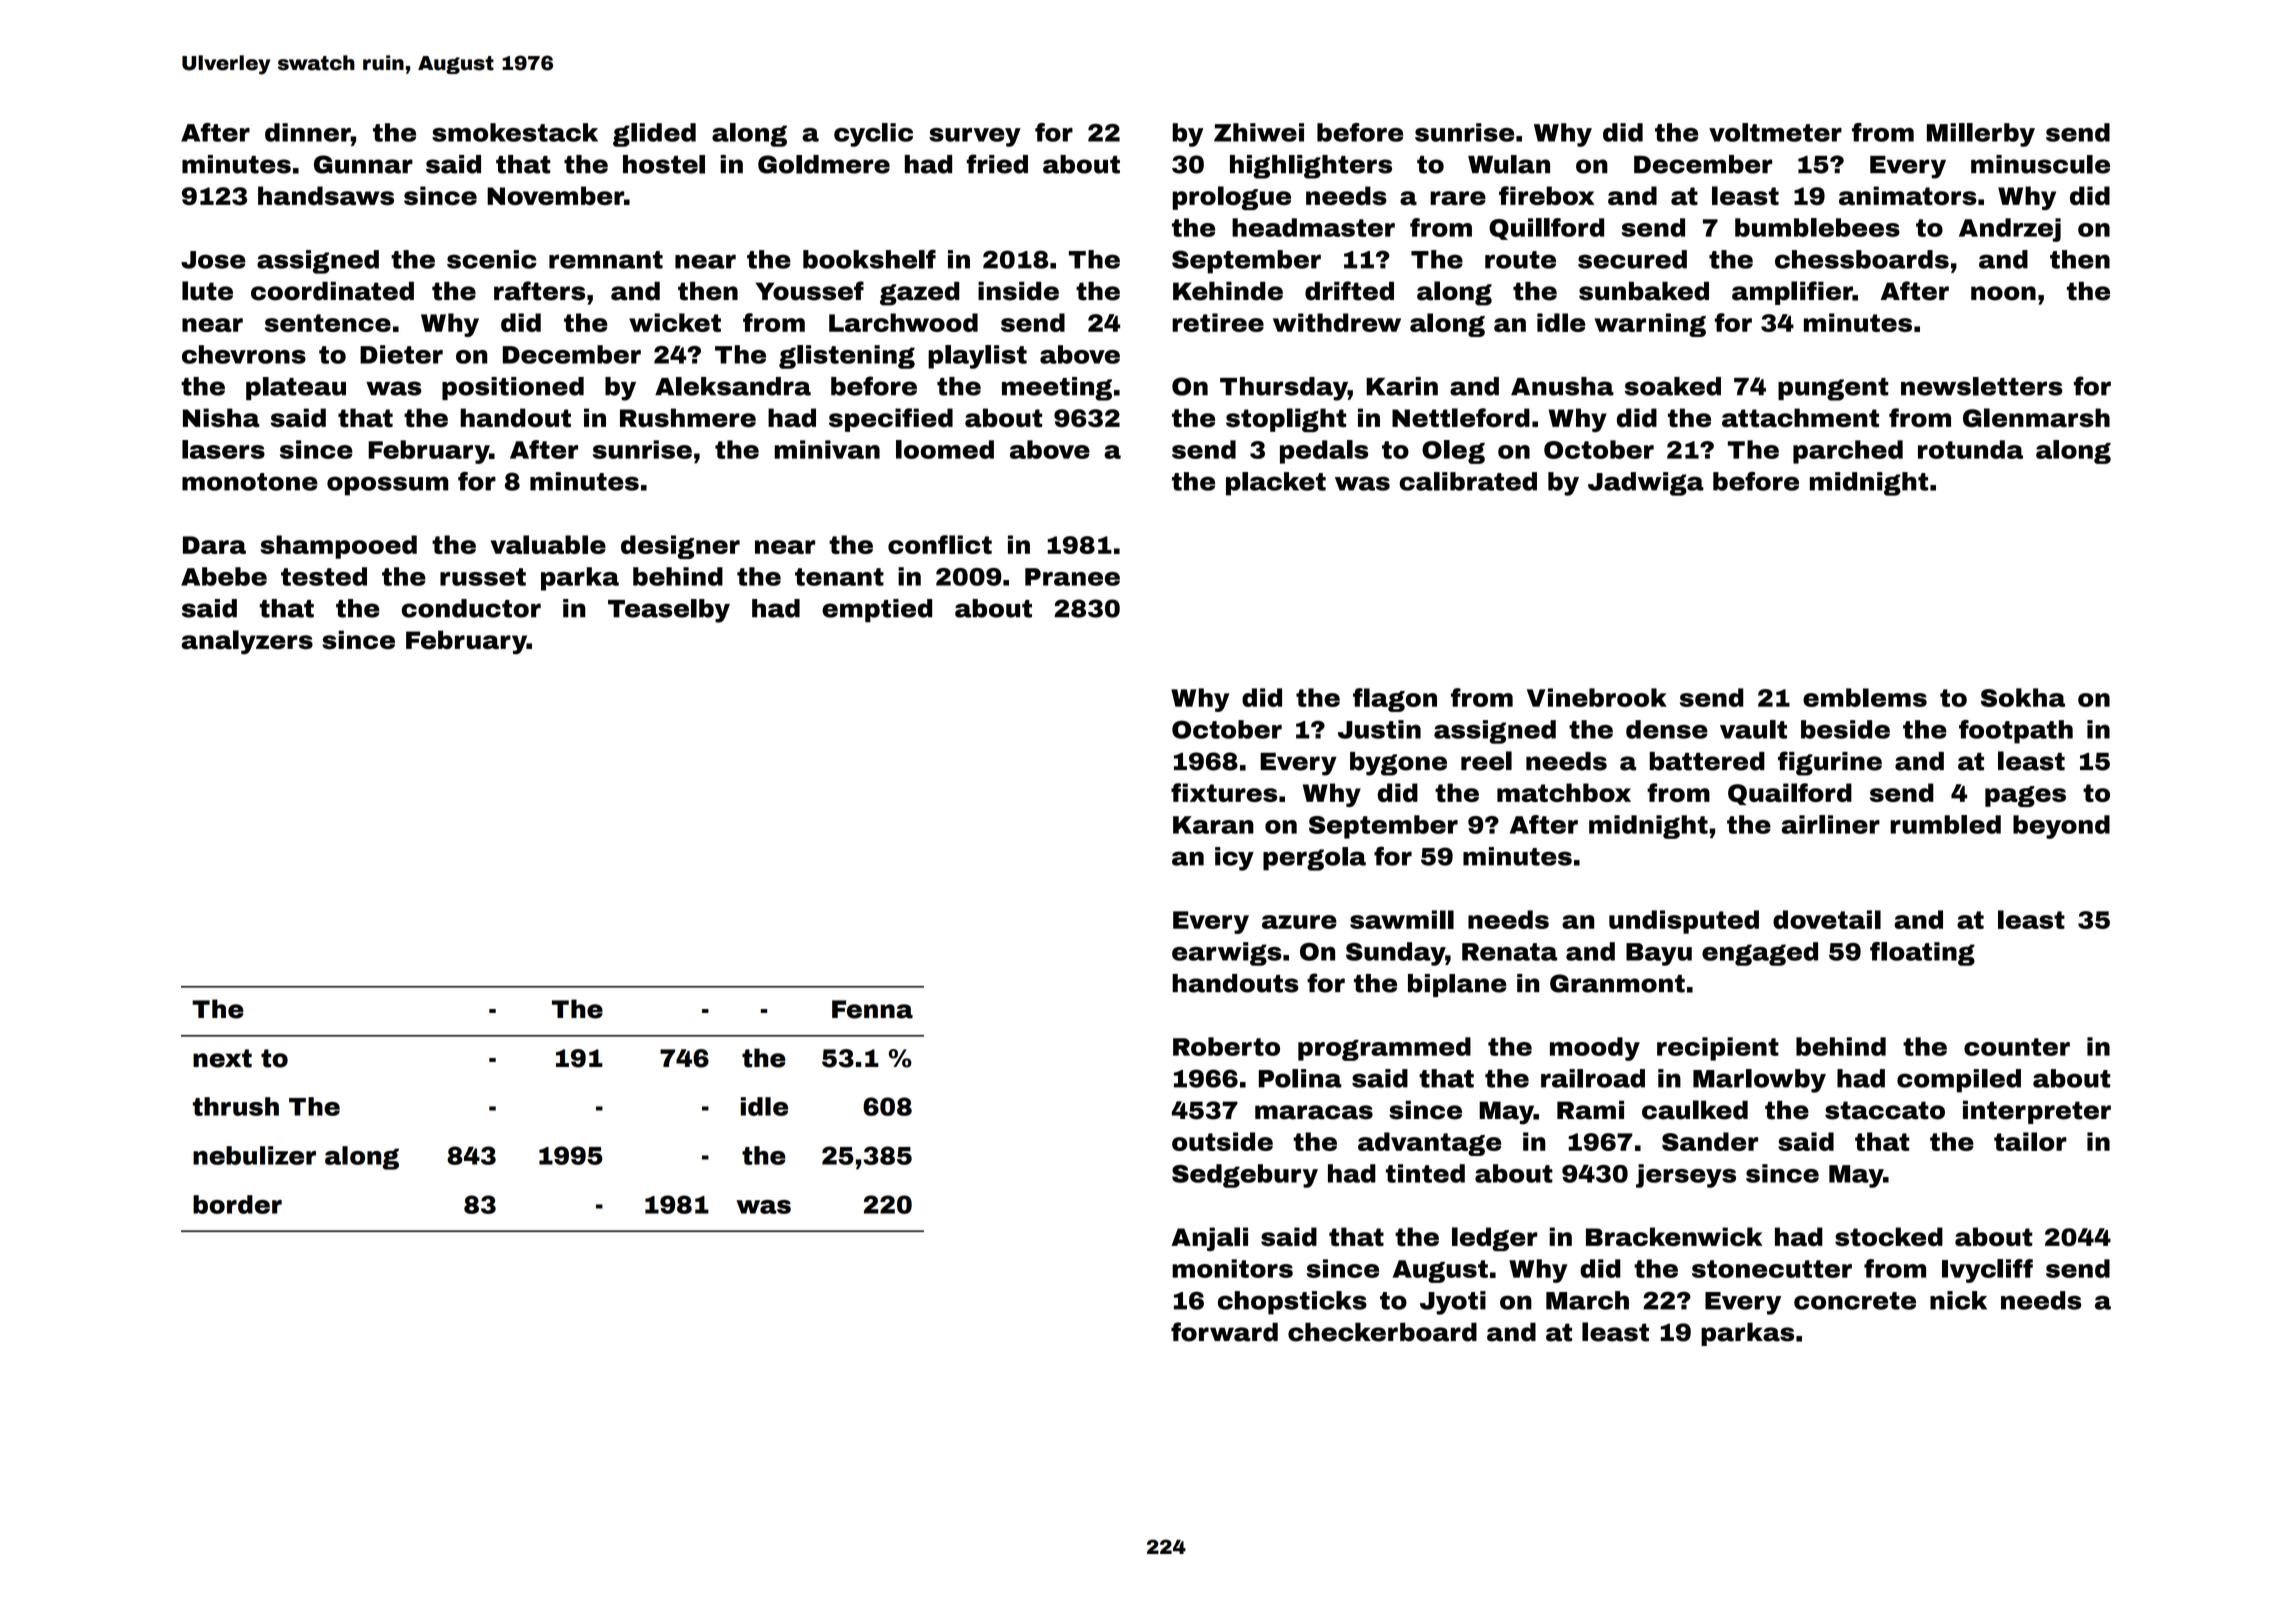 Image resolution: width=2292 pixels, height=1620 pixels. Describe the element at coordinates (975, 137) in the page. I see `survey` at that location.
